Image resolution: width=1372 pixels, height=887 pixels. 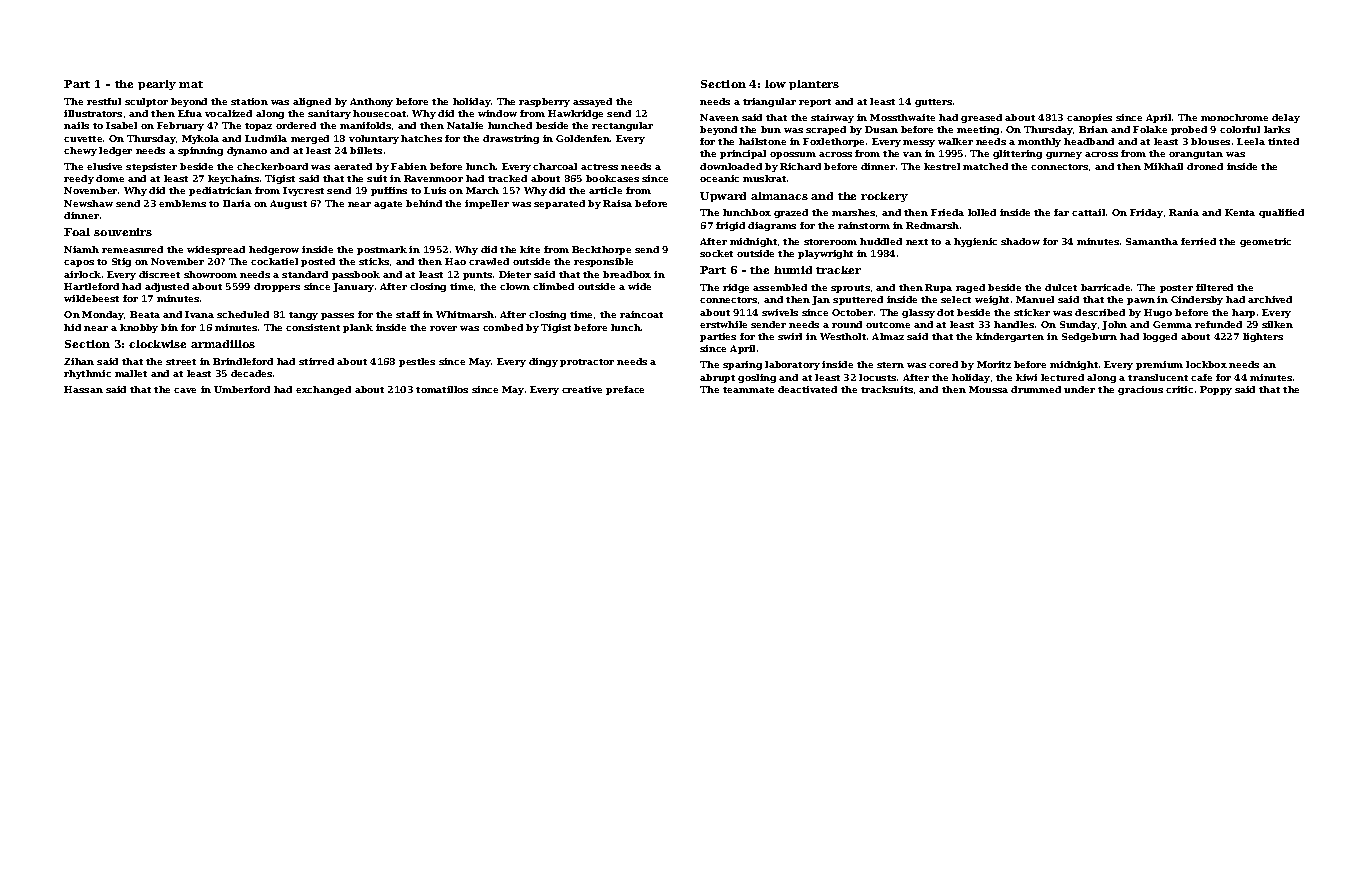 What do you see at coordinates (587, 363) in the screenshot?
I see `protractor` at bounding box center [587, 363].
